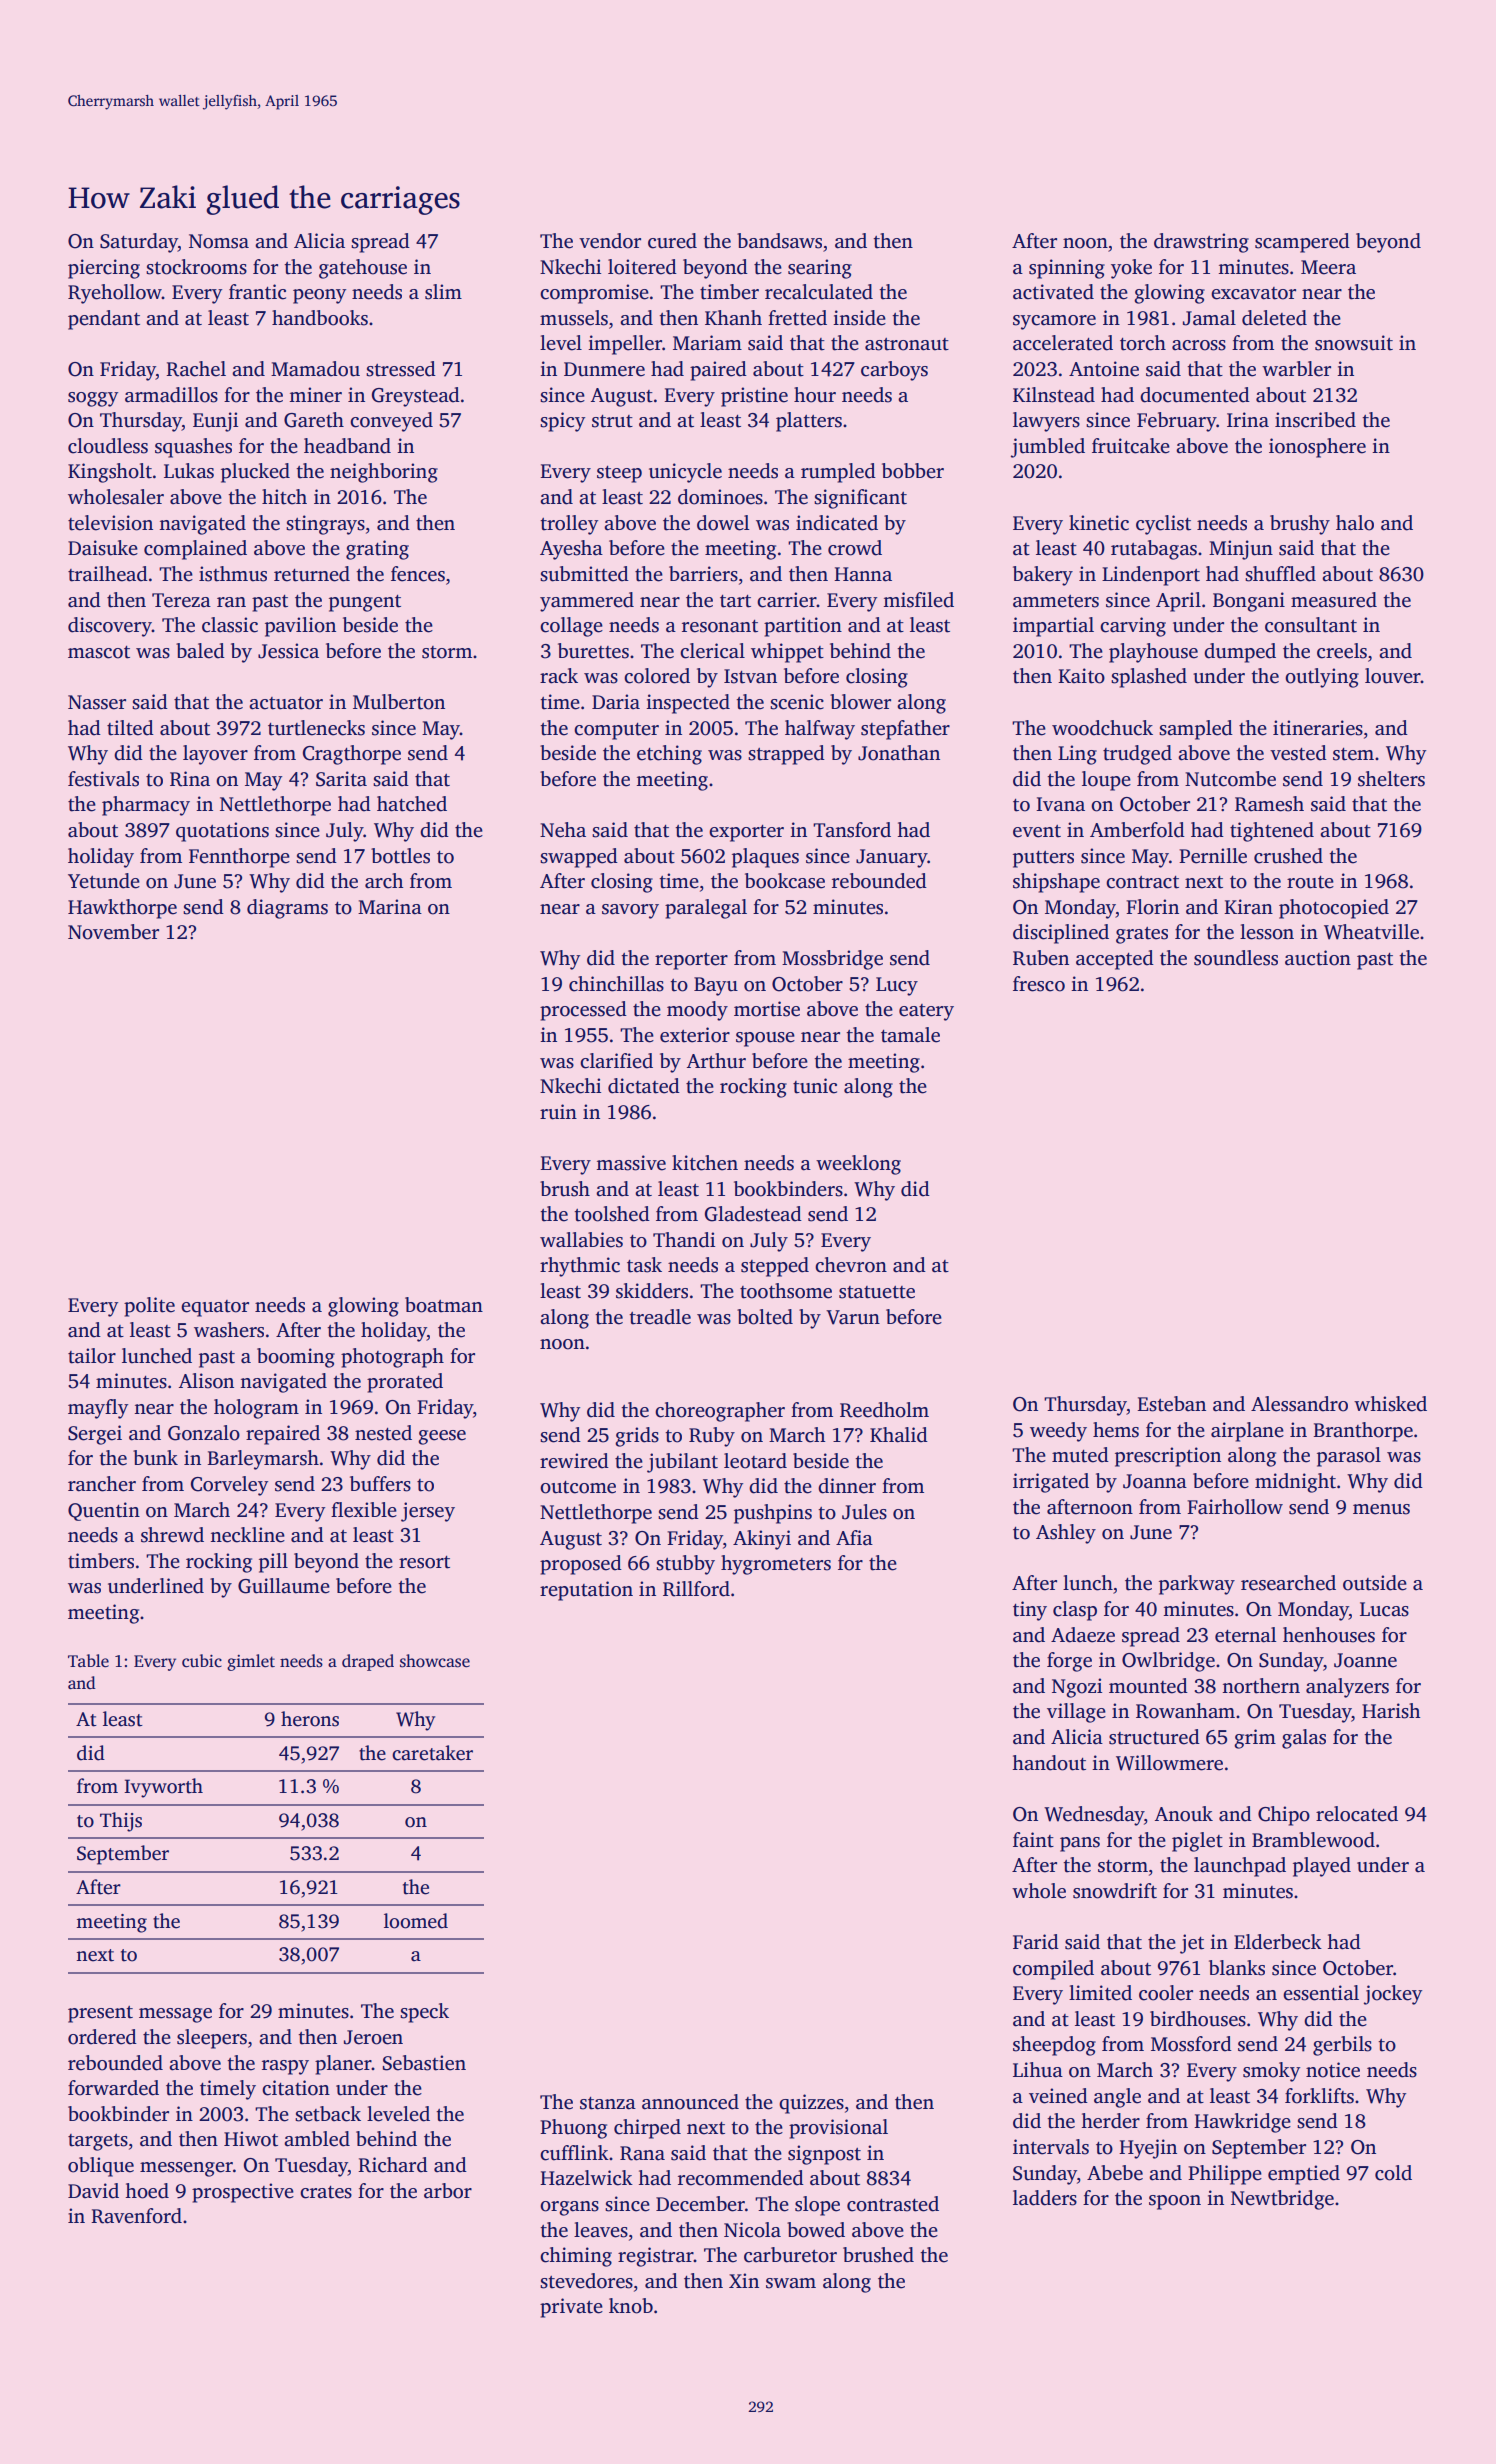  What do you see at coordinates (610, 241) in the screenshot?
I see `vendor` at bounding box center [610, 241].
